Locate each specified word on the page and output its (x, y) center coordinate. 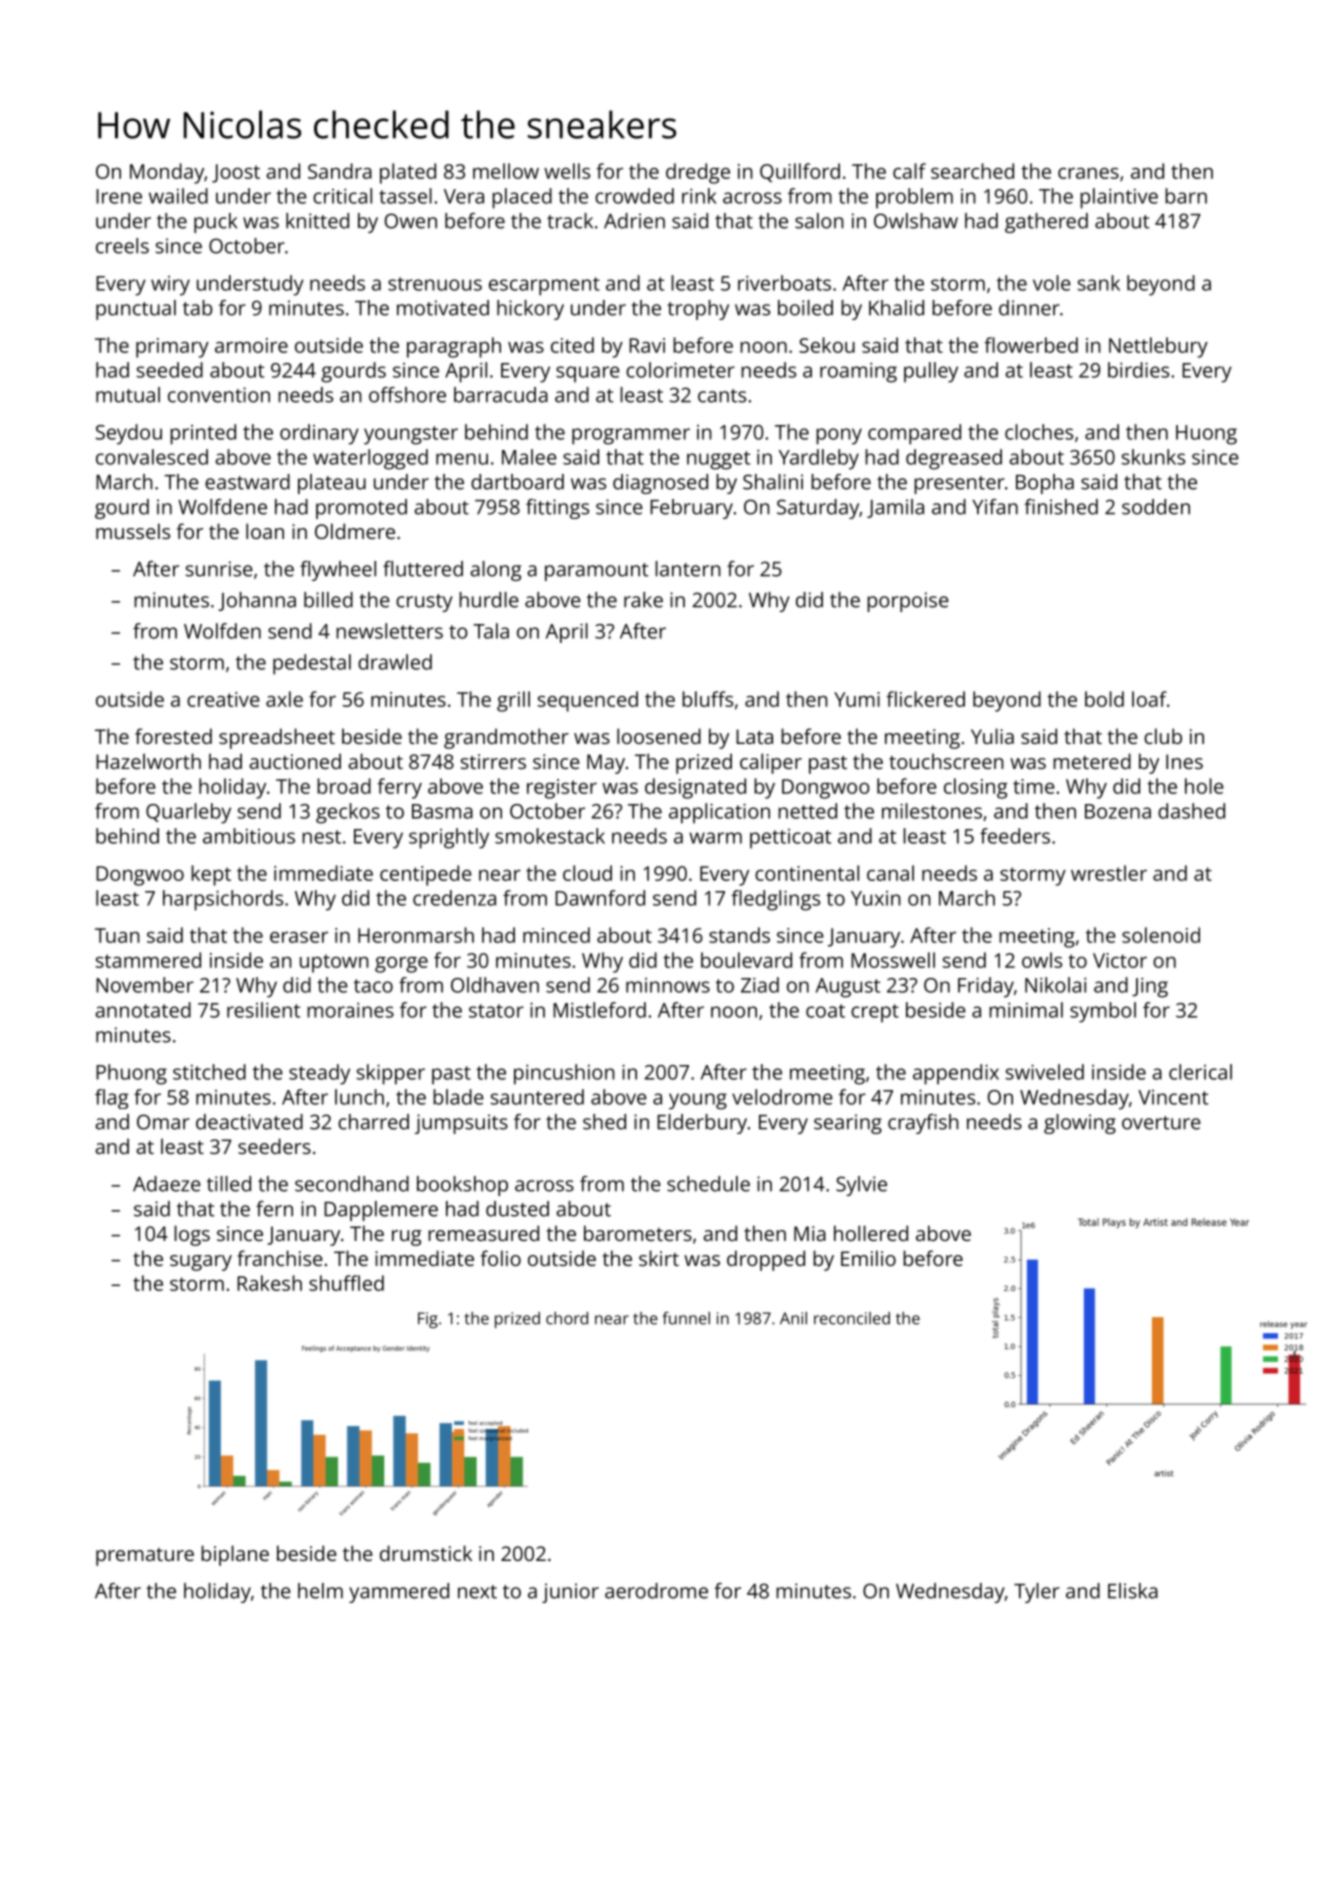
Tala (491, 631)
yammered (399, 1593)
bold (1104, 699)
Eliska (1133, 1591)
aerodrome (656, 1591)
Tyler (1037, 1593)
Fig (428, 1320)
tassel (405, 196)
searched (972, 171)
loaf (1149, 699)
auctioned (295, 761)
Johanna (257, 601)
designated (695, 788)
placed (522, 198)
